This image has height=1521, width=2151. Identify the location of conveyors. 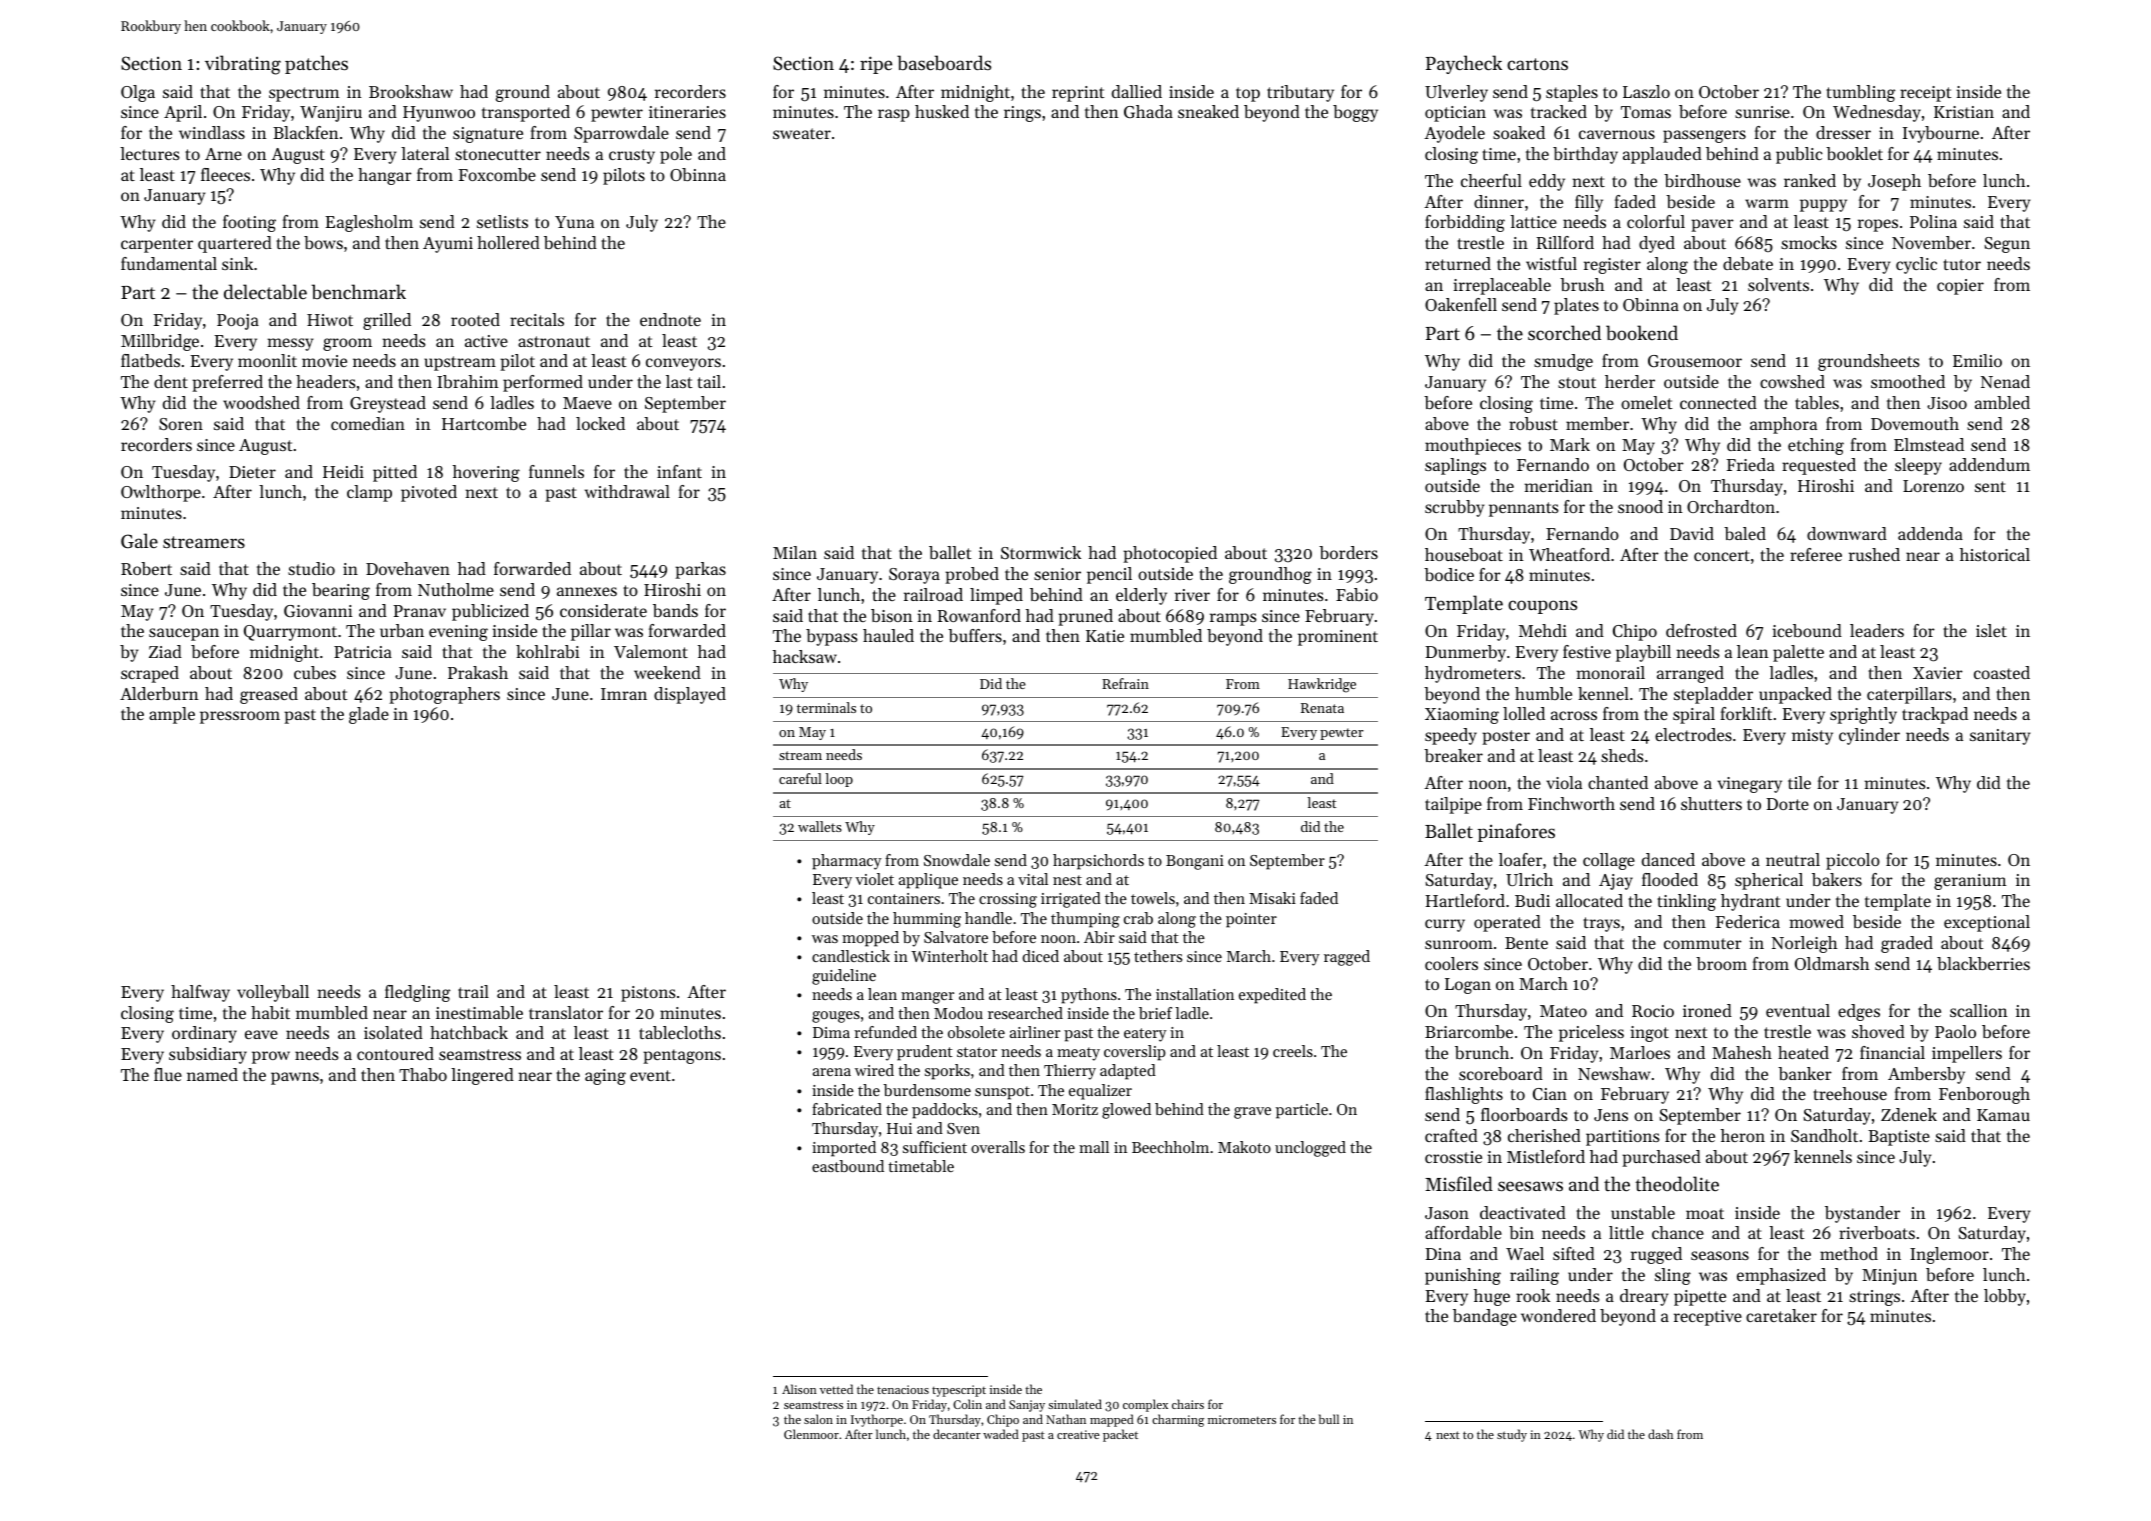
(683, 364).
